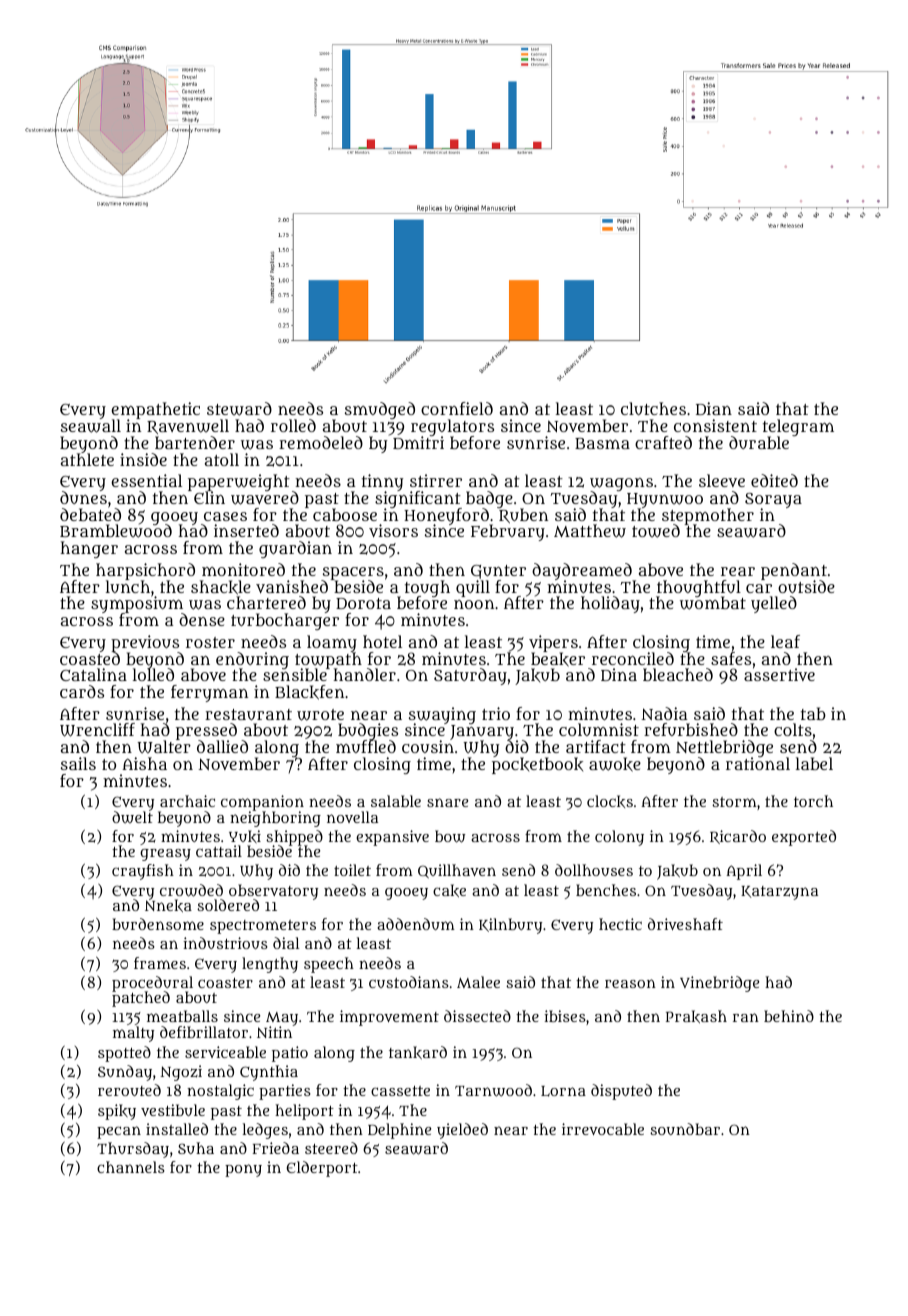  I want to click on Elderport, so click(322, 1169).
